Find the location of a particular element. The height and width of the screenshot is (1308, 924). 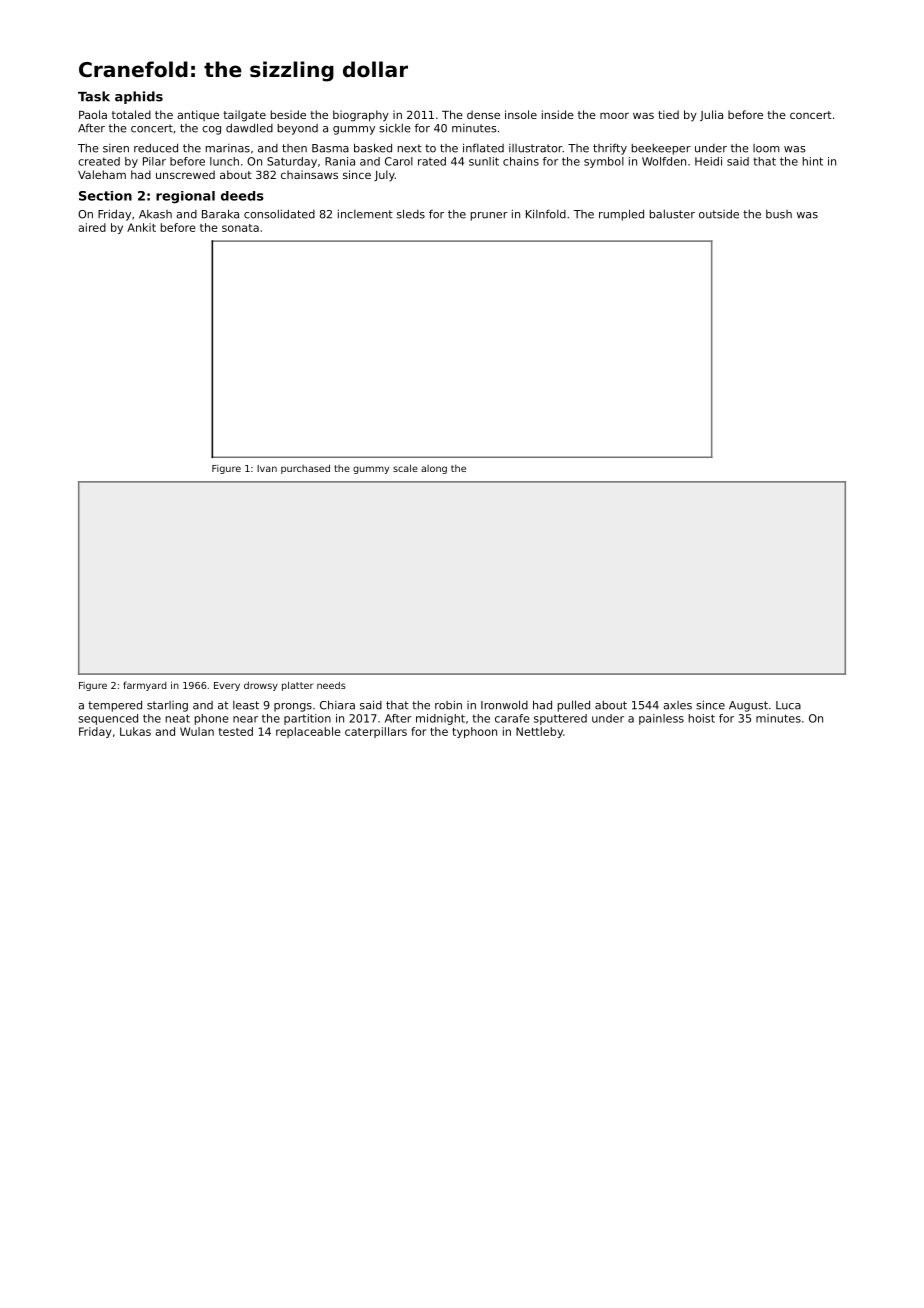

sickle is located at coordinates (395, 128).
